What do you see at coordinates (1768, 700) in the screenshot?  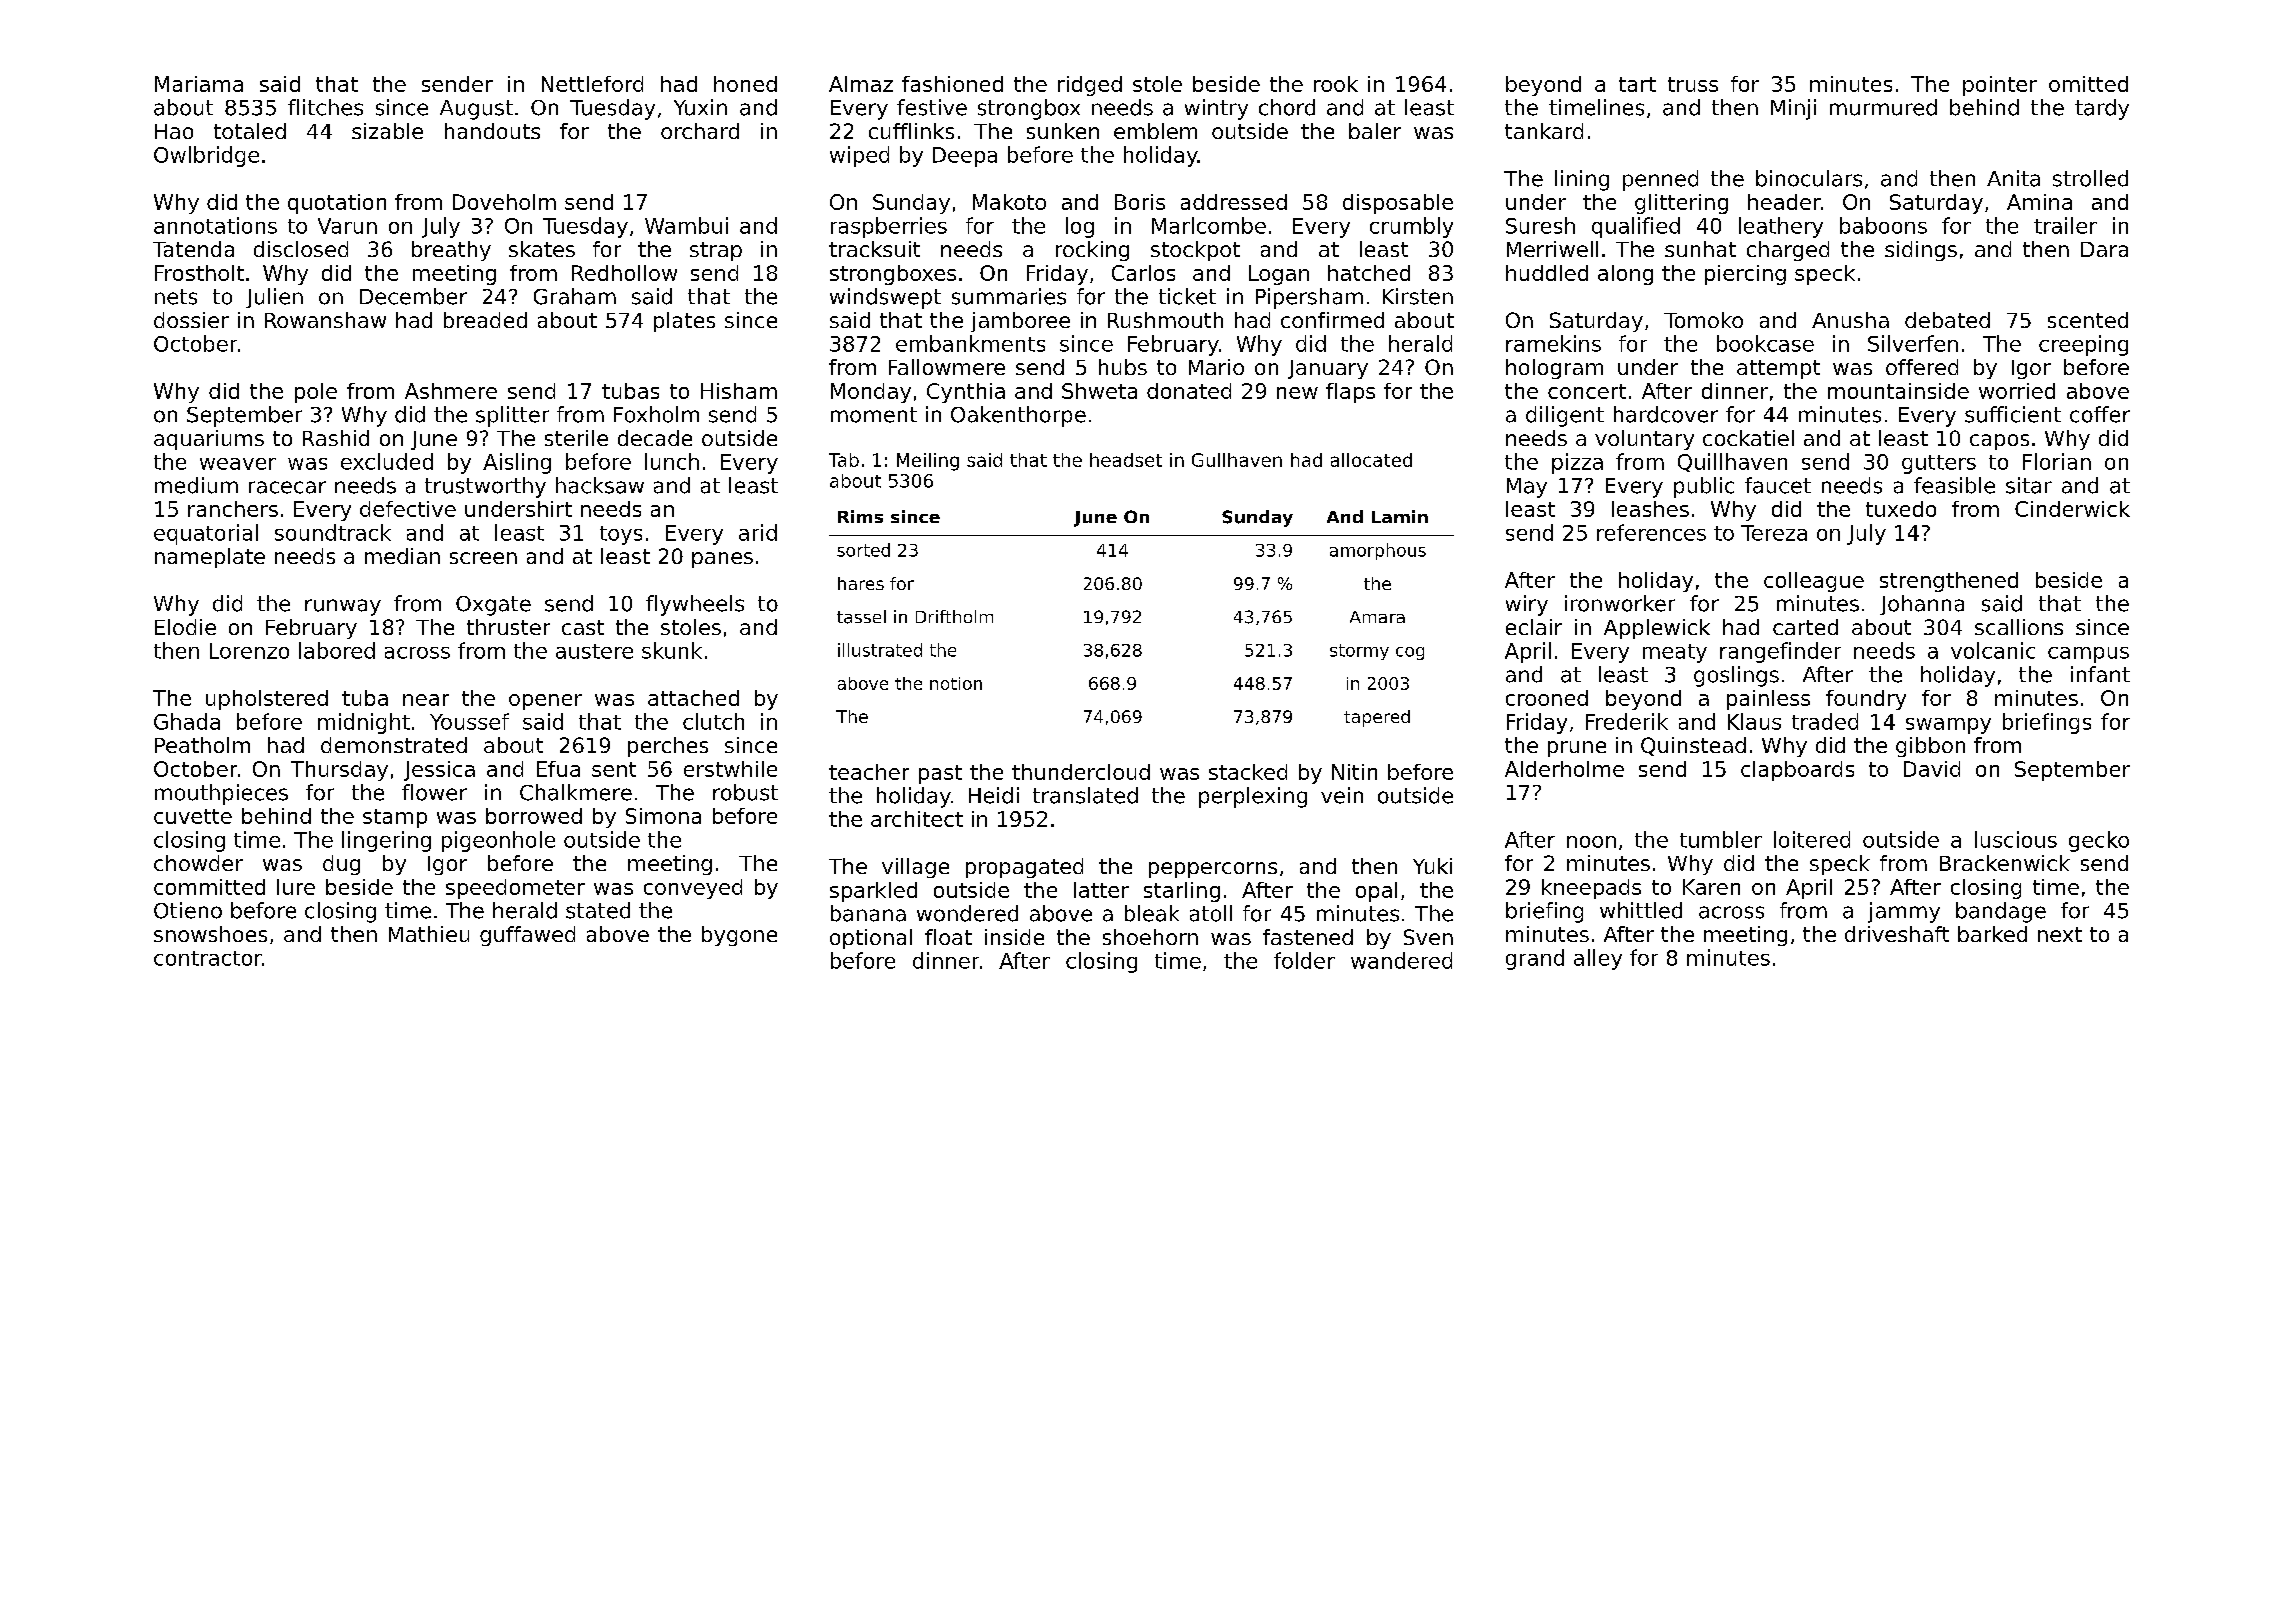 I see `painless` at bounding box center [1768, 700].
